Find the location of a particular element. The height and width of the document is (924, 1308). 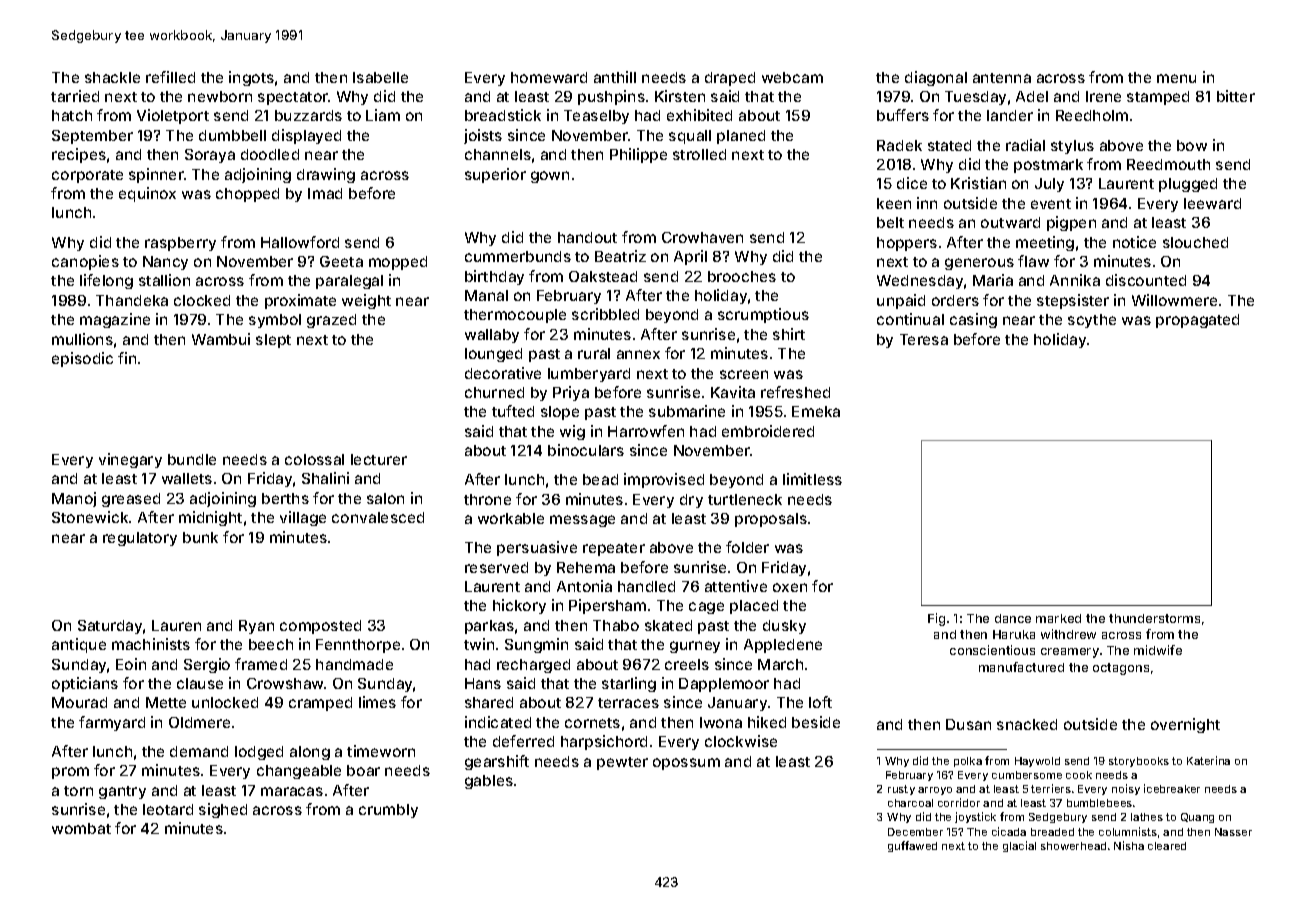

limitless is located at coordinates (812, 479).
